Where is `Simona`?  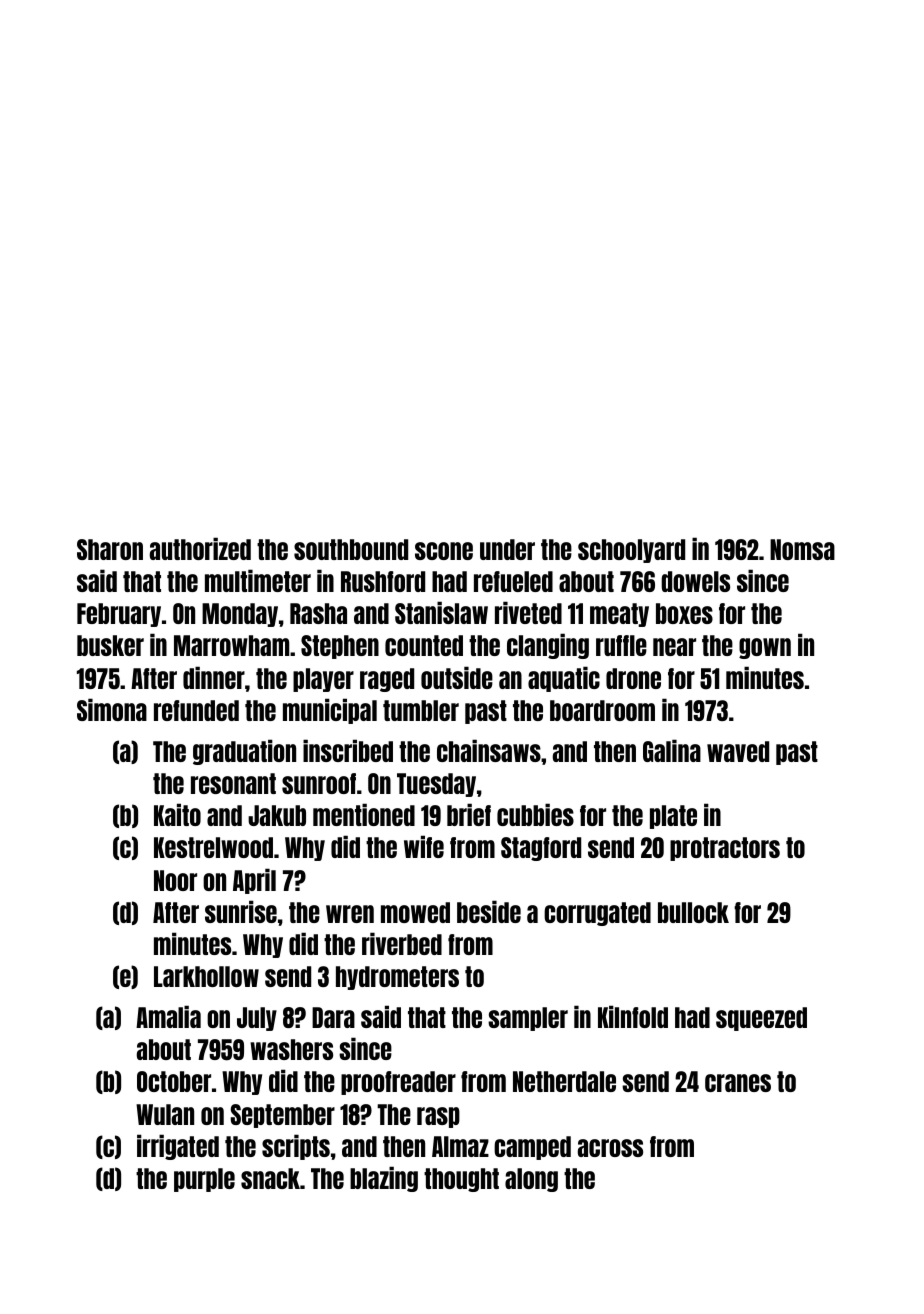
Simona is located at coordinates (112, 709).
